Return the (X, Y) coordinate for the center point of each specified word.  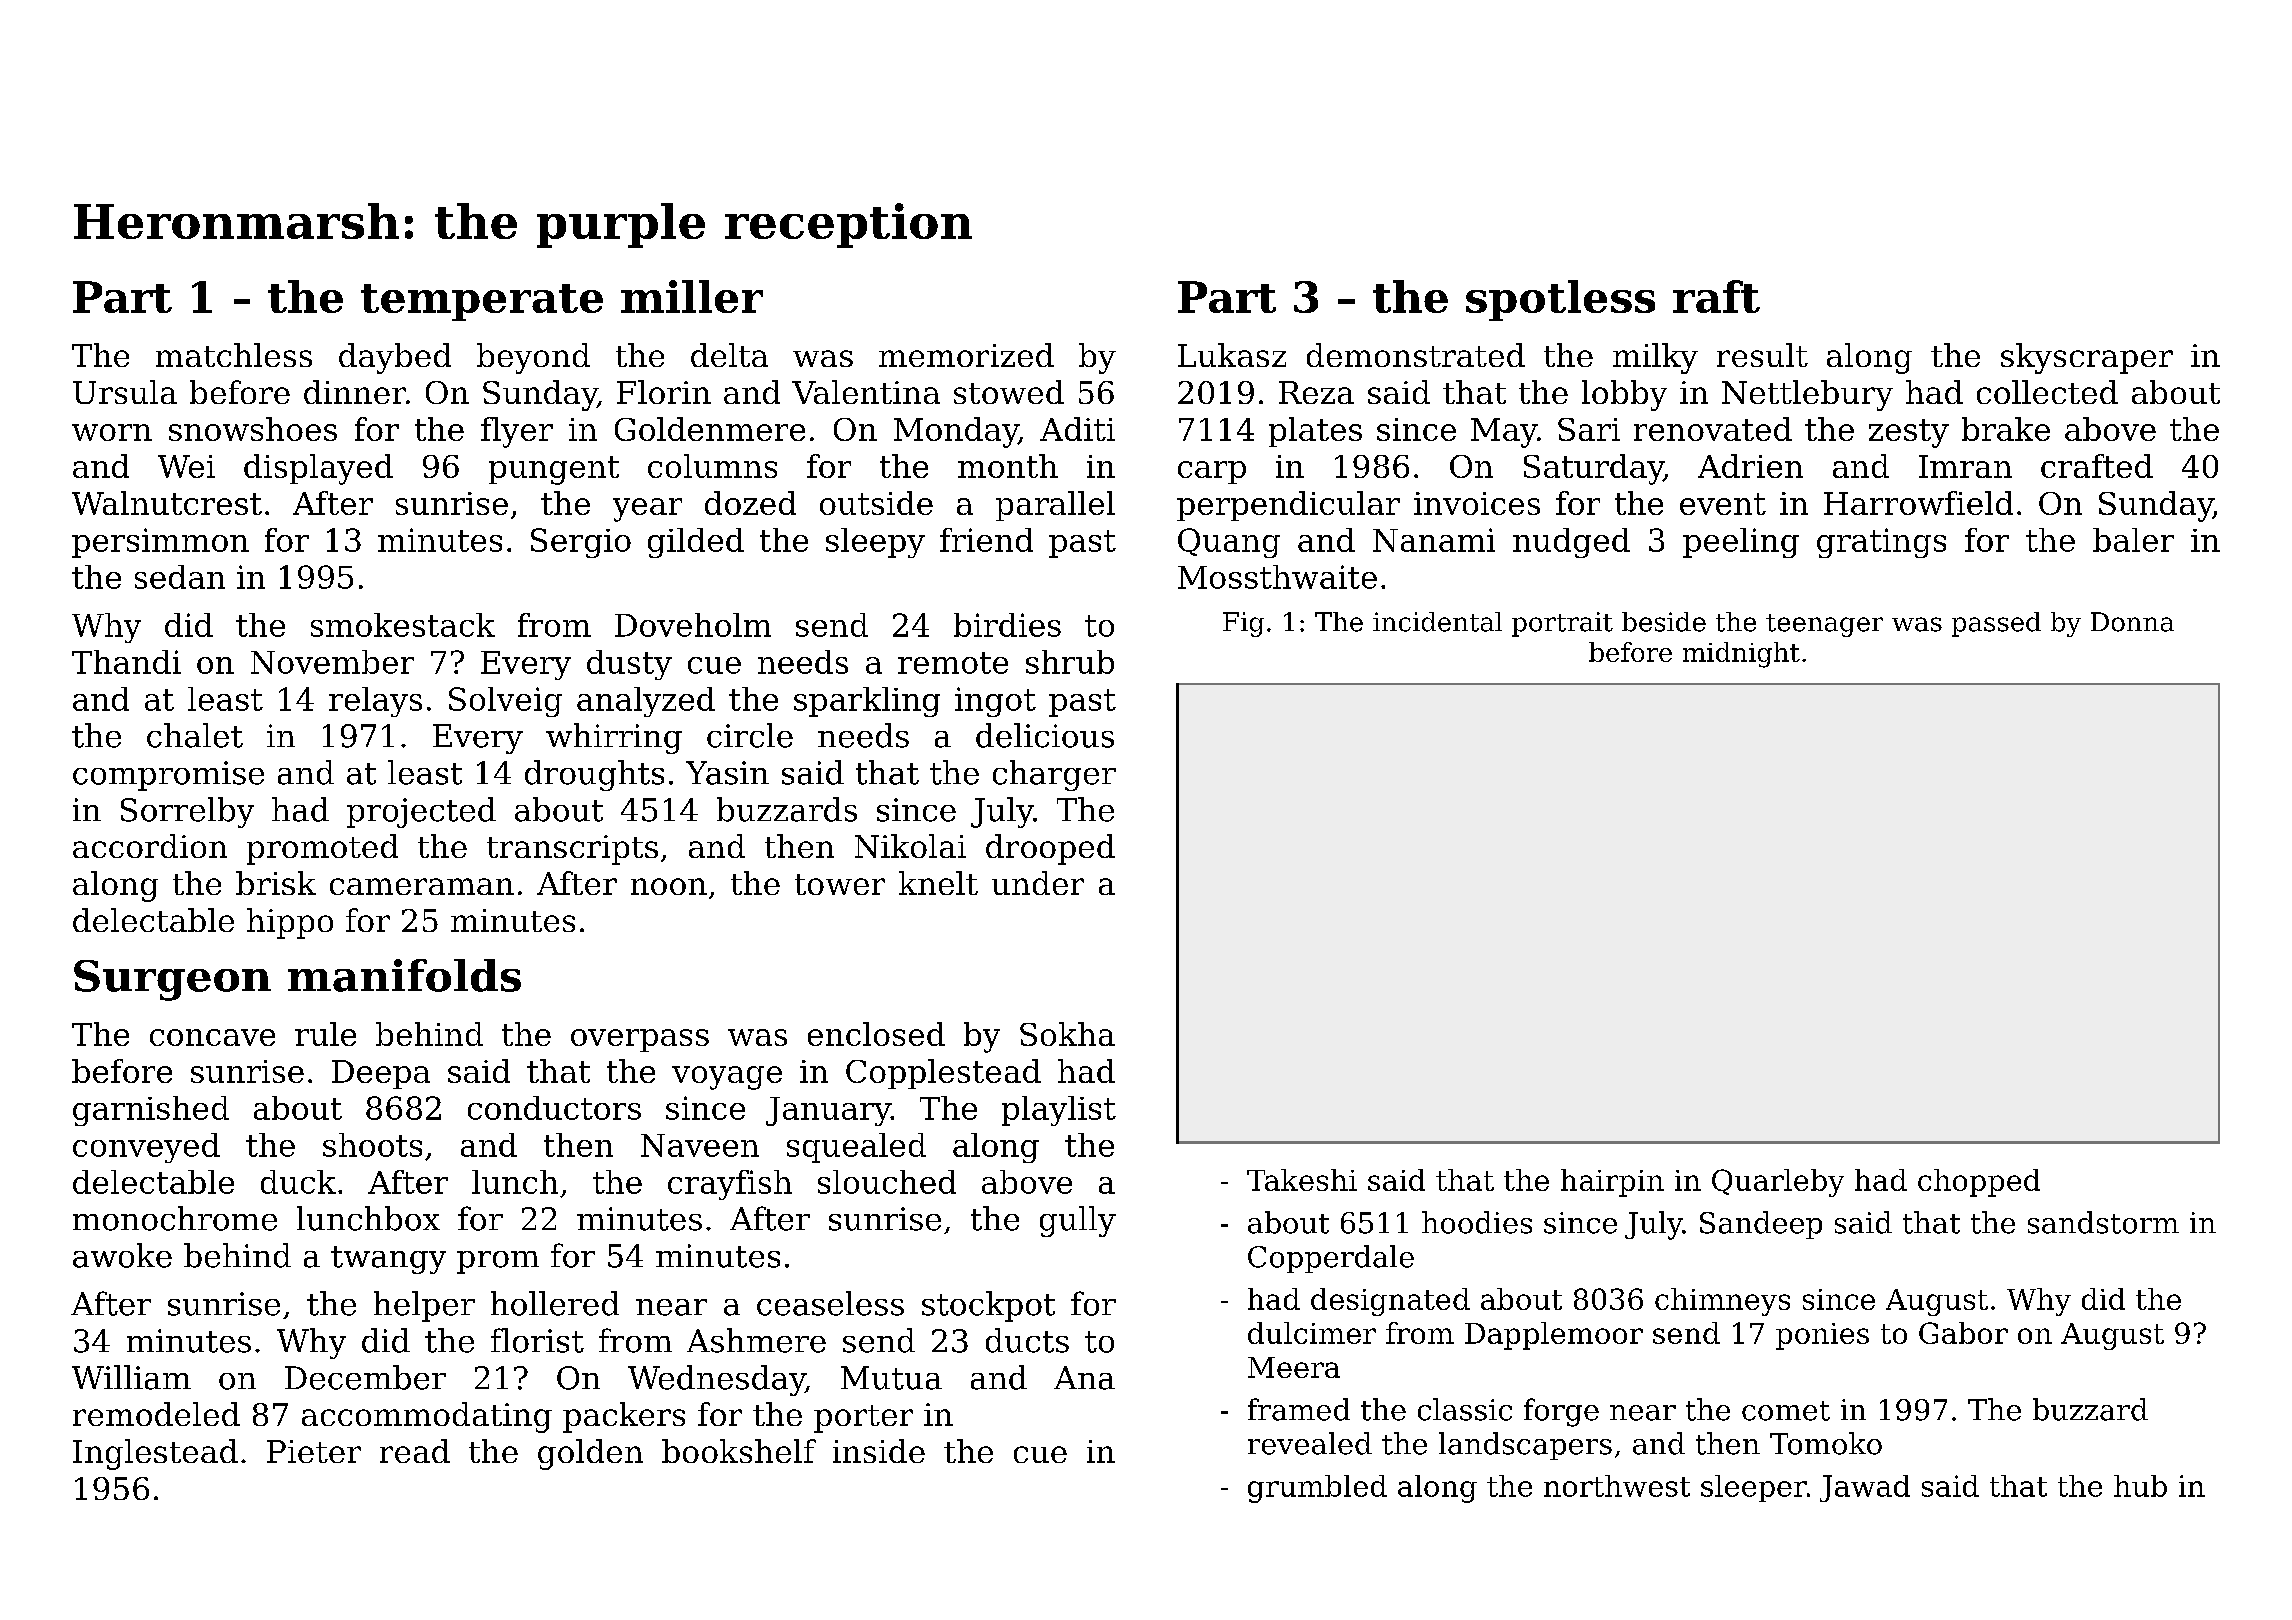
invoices (1477, 503)
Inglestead (155, 1454)
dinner (355, 392)
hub (2140, 1486)
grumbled (1317, 1489)
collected (2047, 392)
